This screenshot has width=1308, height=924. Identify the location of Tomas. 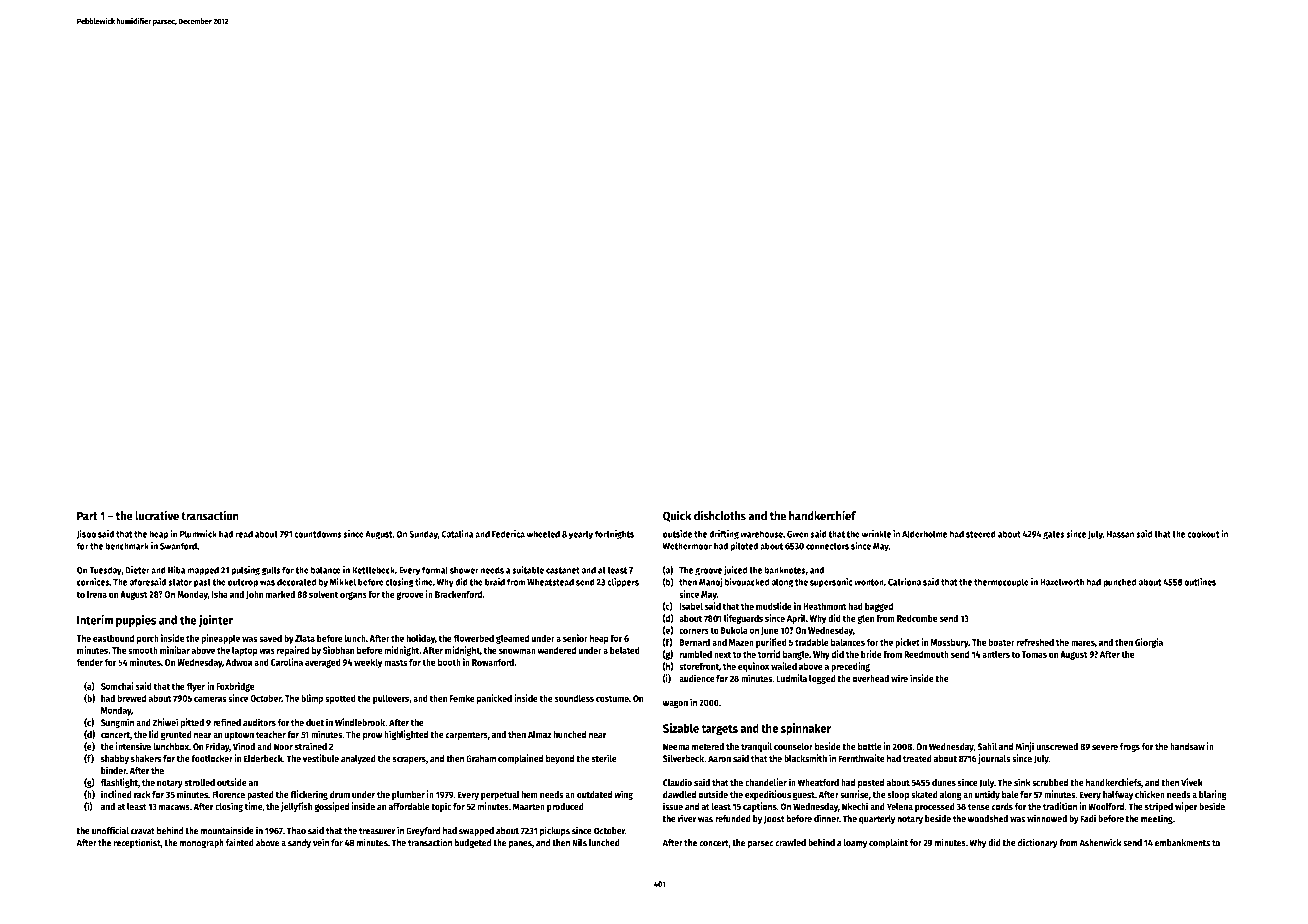
(1034, 654).
